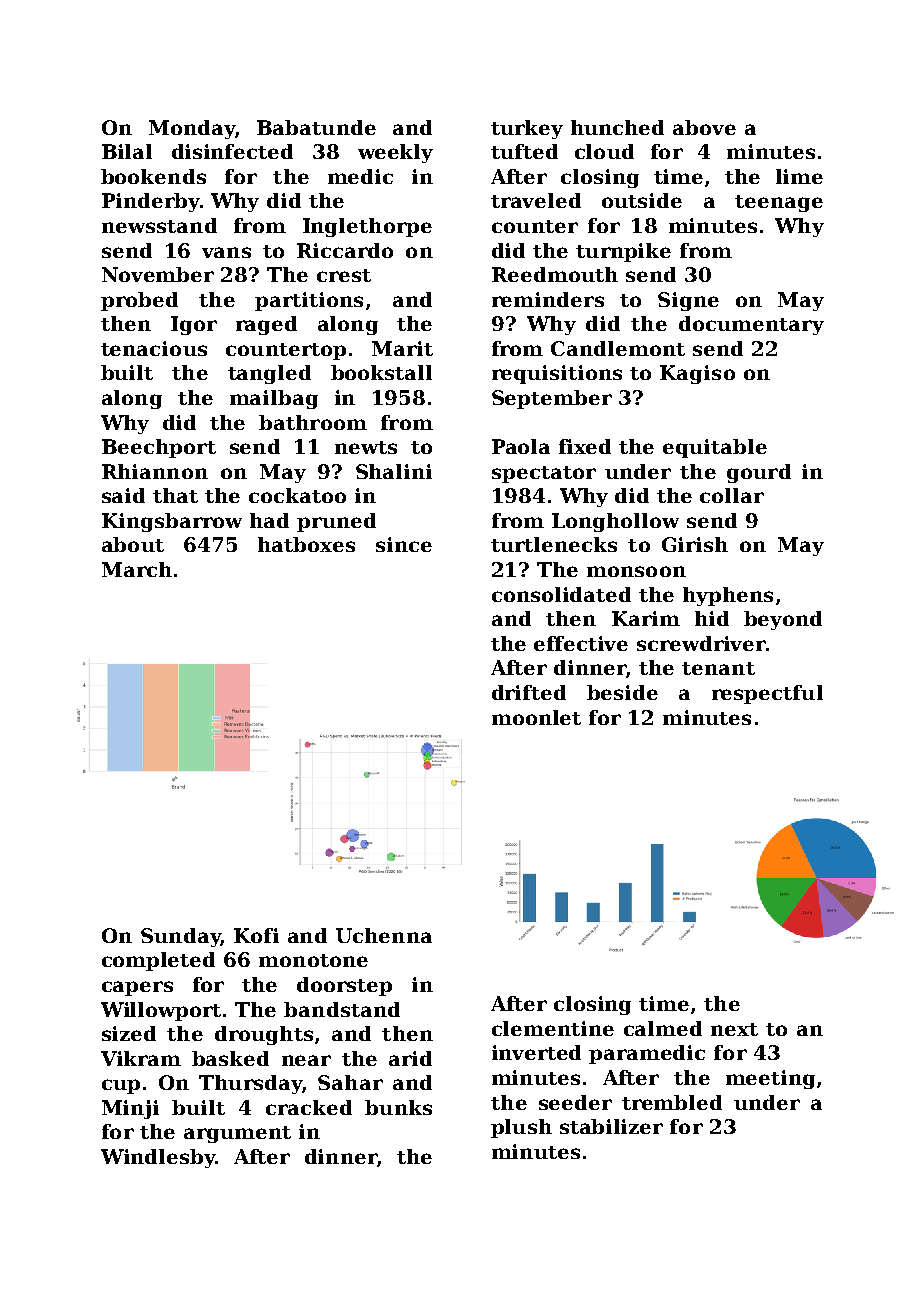 Image resolution: width=924 pixels, height=1311 pixels. I want to click on stabilizer, so click(611, 1126).
